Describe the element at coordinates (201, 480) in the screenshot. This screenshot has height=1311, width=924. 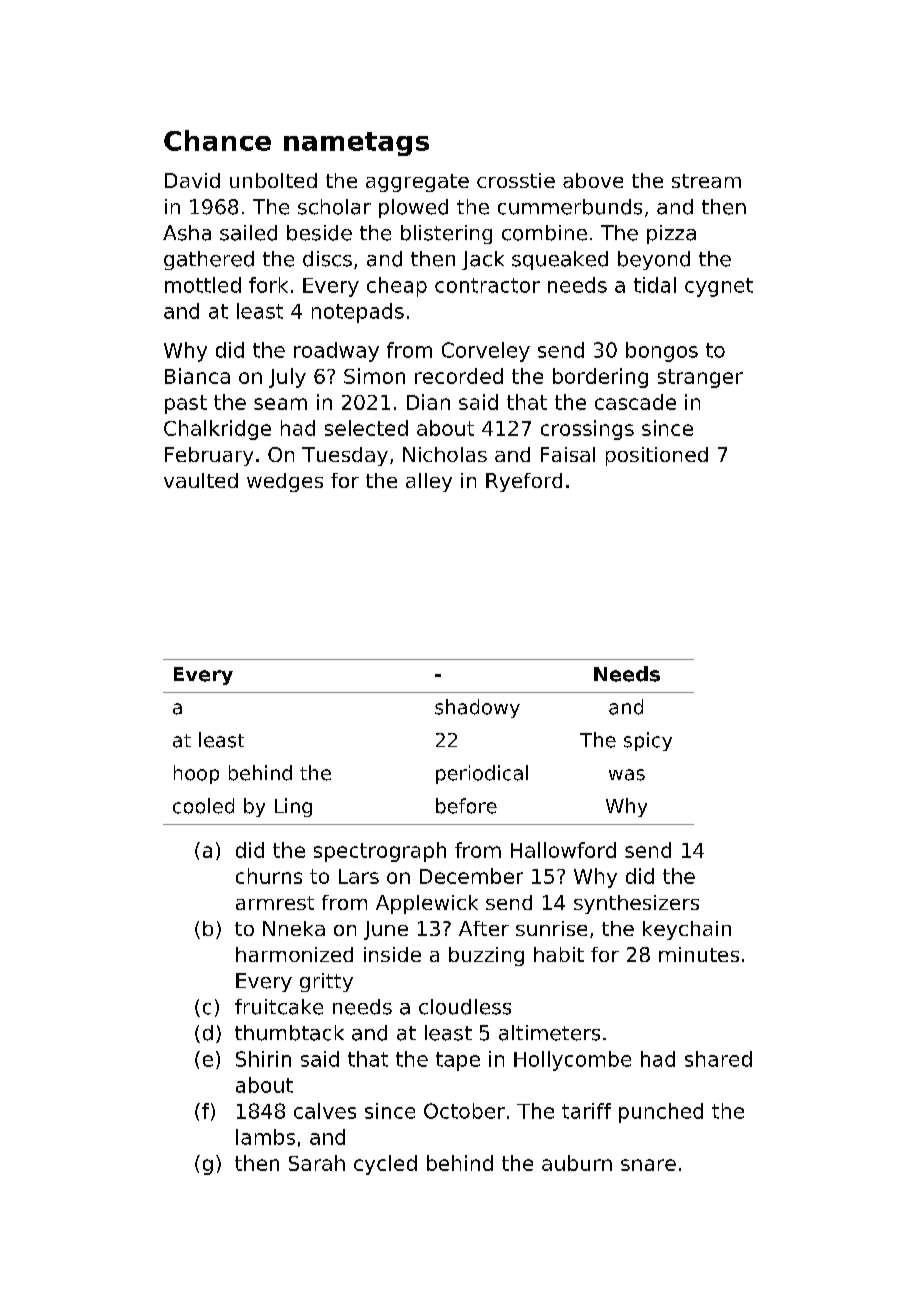
I see `vaulted` at that location.
